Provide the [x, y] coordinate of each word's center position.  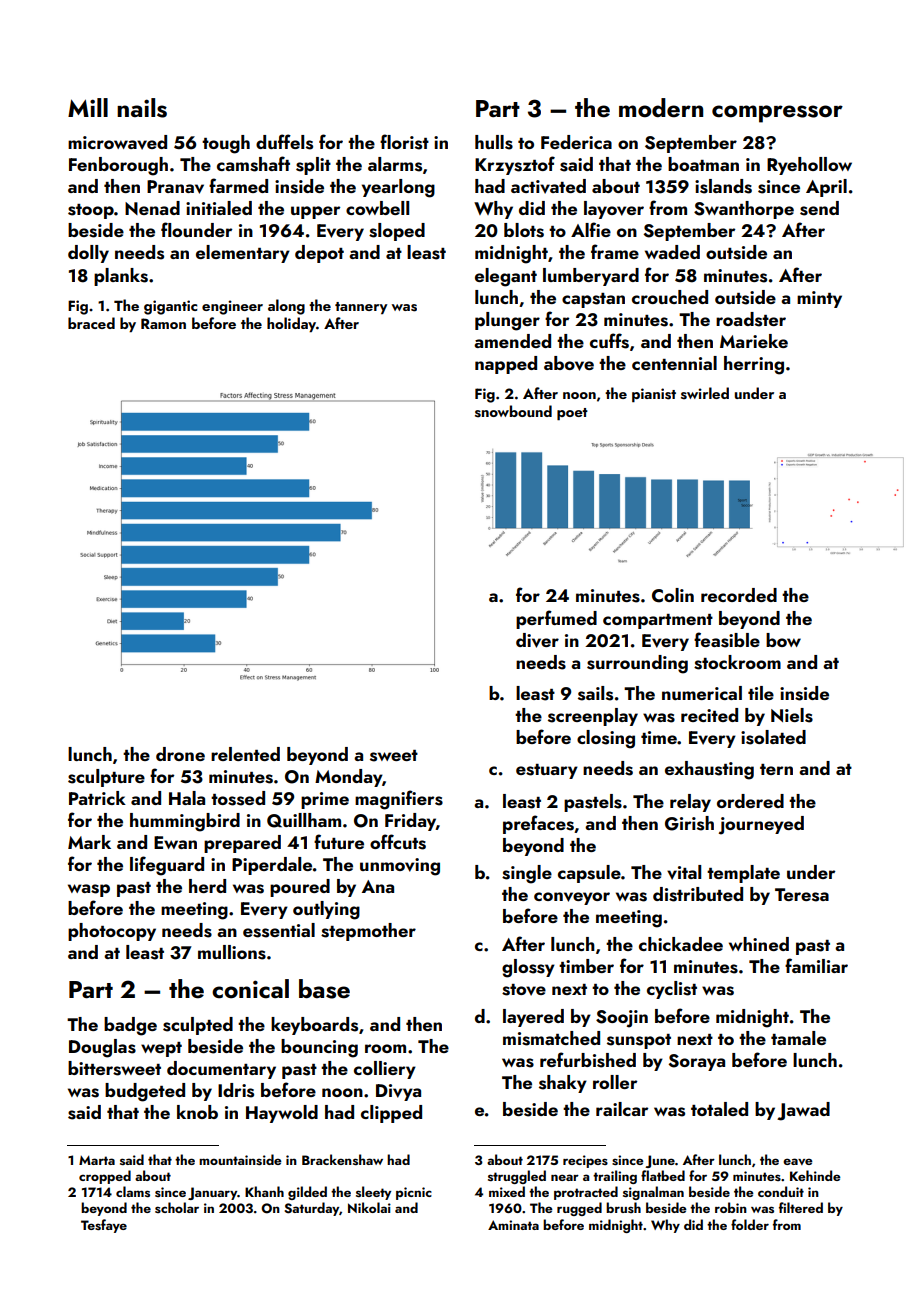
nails [142, 108]
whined [759, 944]
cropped [105, 1177]
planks [121, 277]
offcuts [398, 842]
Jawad [803, 1111]
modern [661, 108]
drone [180, 754]
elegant [506, 277]
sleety [373, 1193]
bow [783, 640]
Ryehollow [809, 166]
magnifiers [399, 800]
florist [404, 142]
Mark [89, 842]
